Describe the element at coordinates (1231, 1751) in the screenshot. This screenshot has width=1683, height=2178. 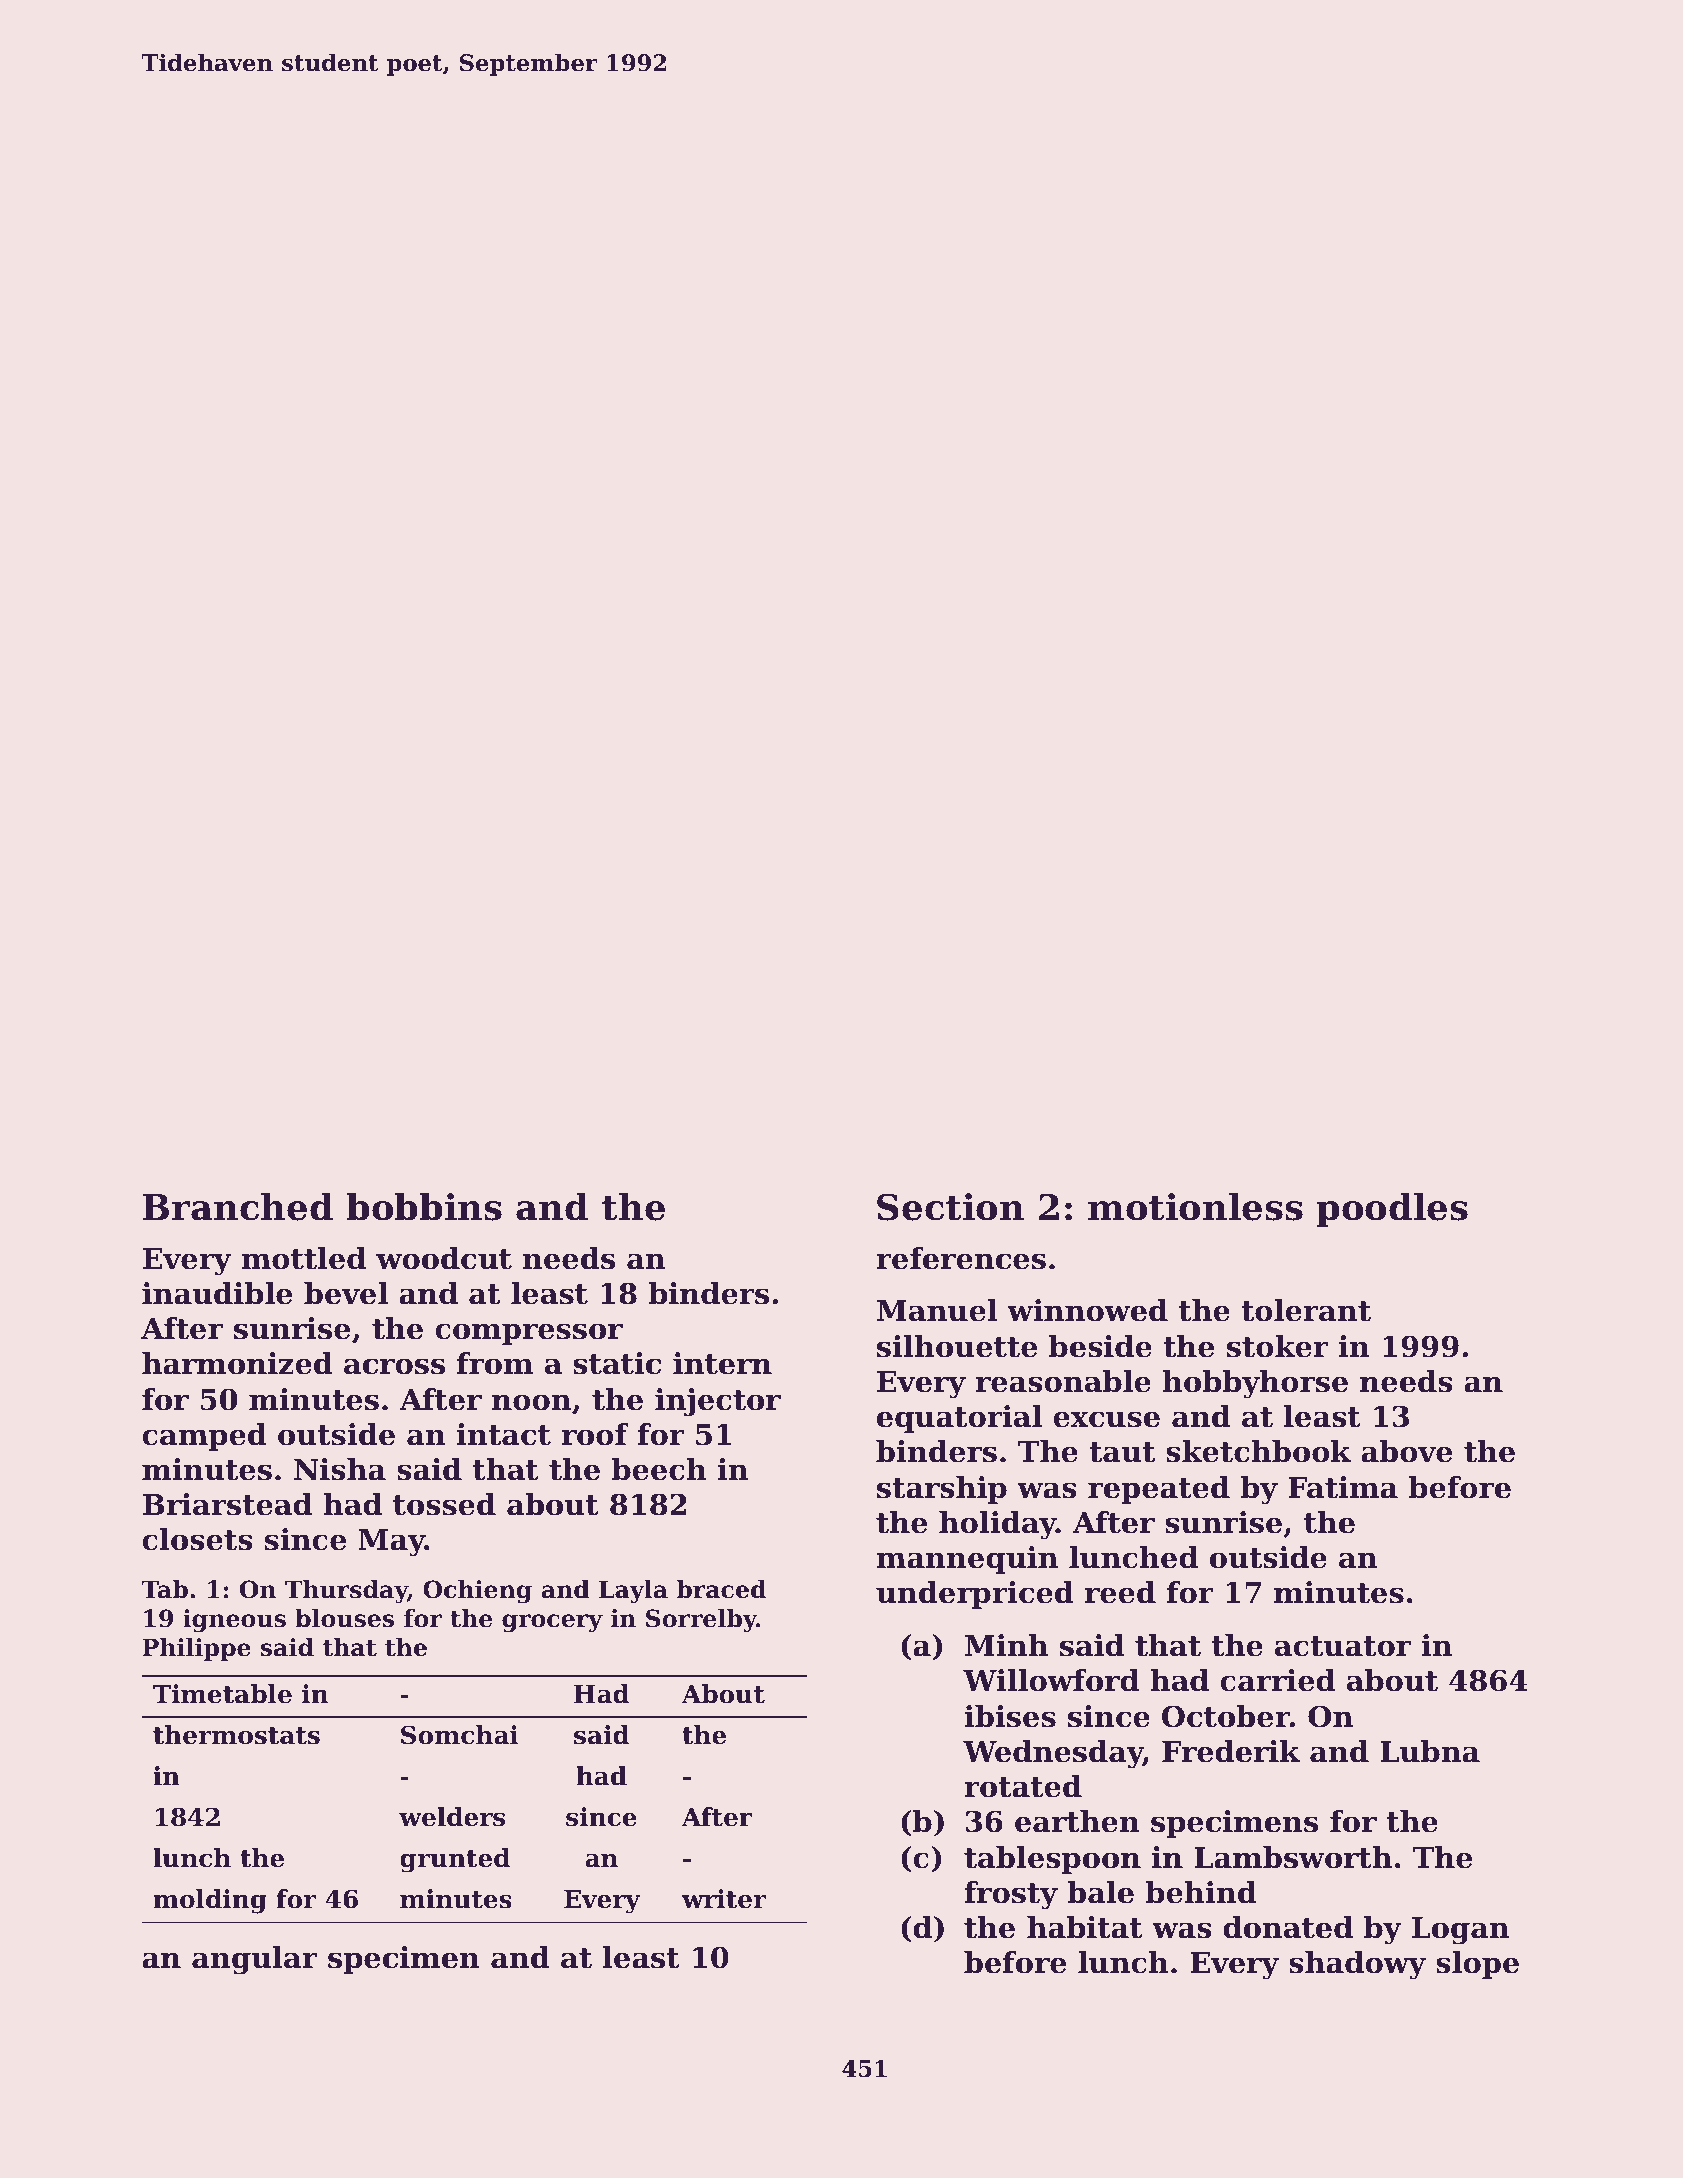
I see `Frederik` at that location.
